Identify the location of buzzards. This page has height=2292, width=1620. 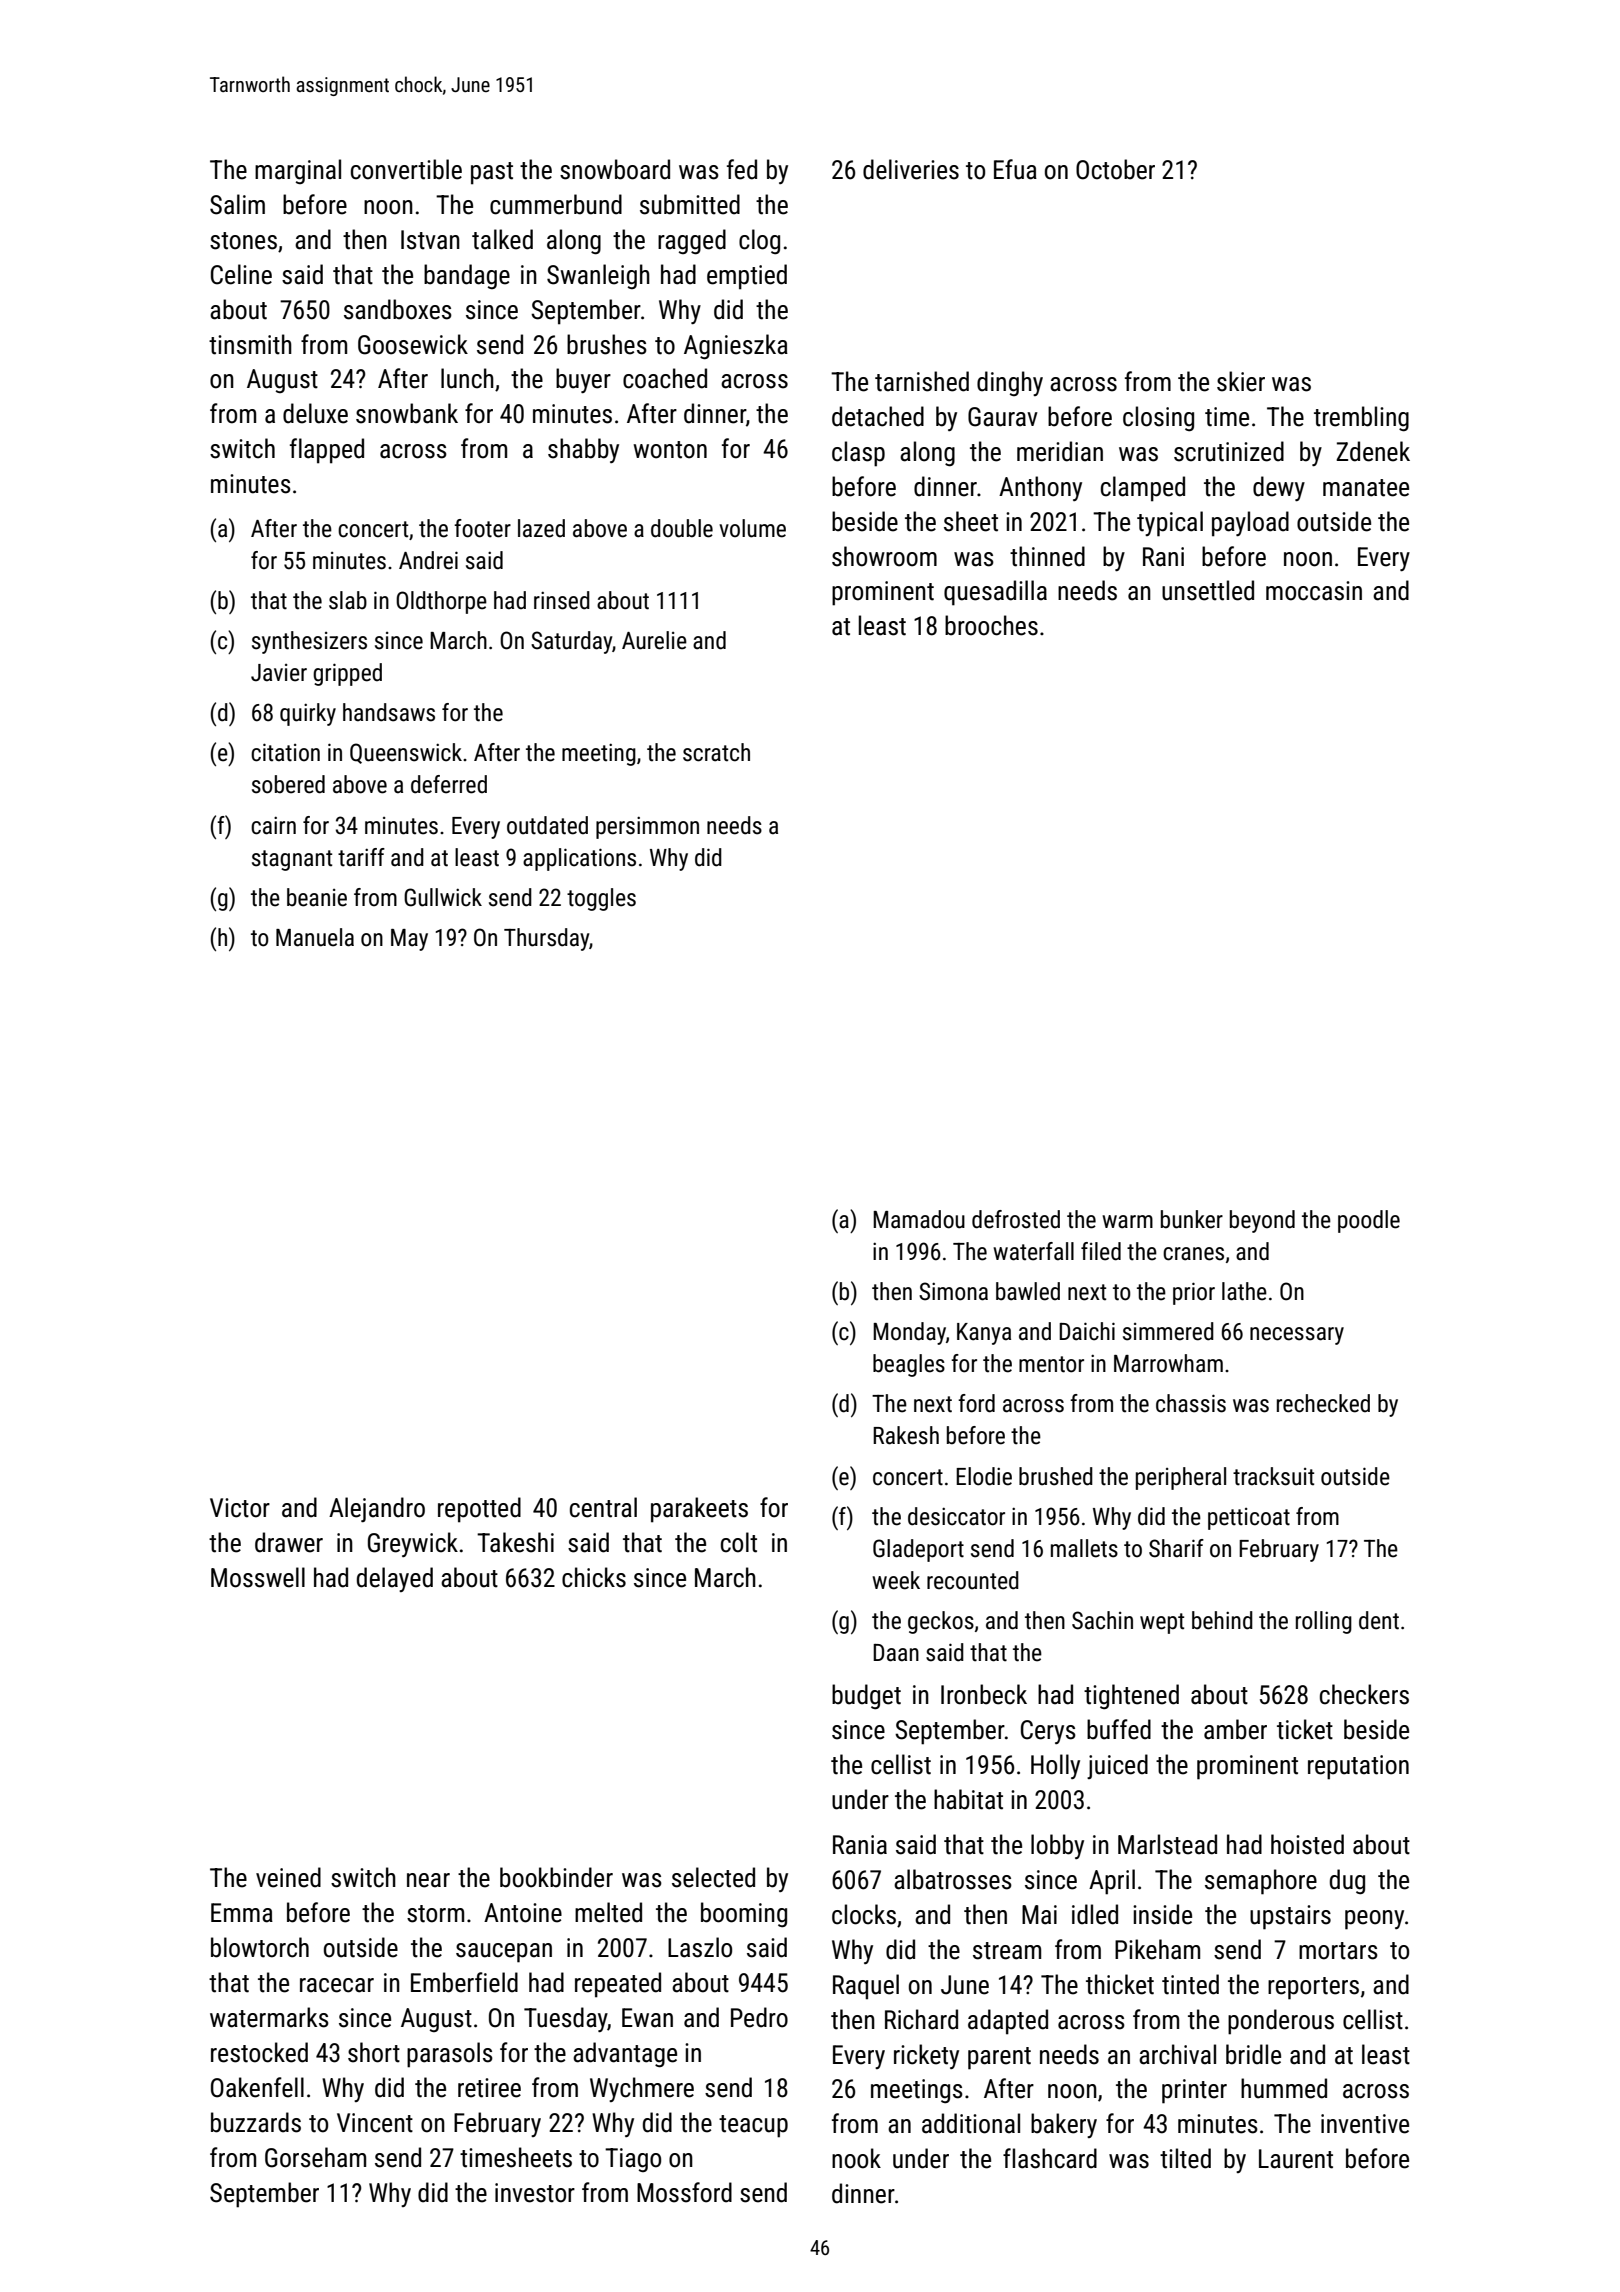
(256, 2122).
